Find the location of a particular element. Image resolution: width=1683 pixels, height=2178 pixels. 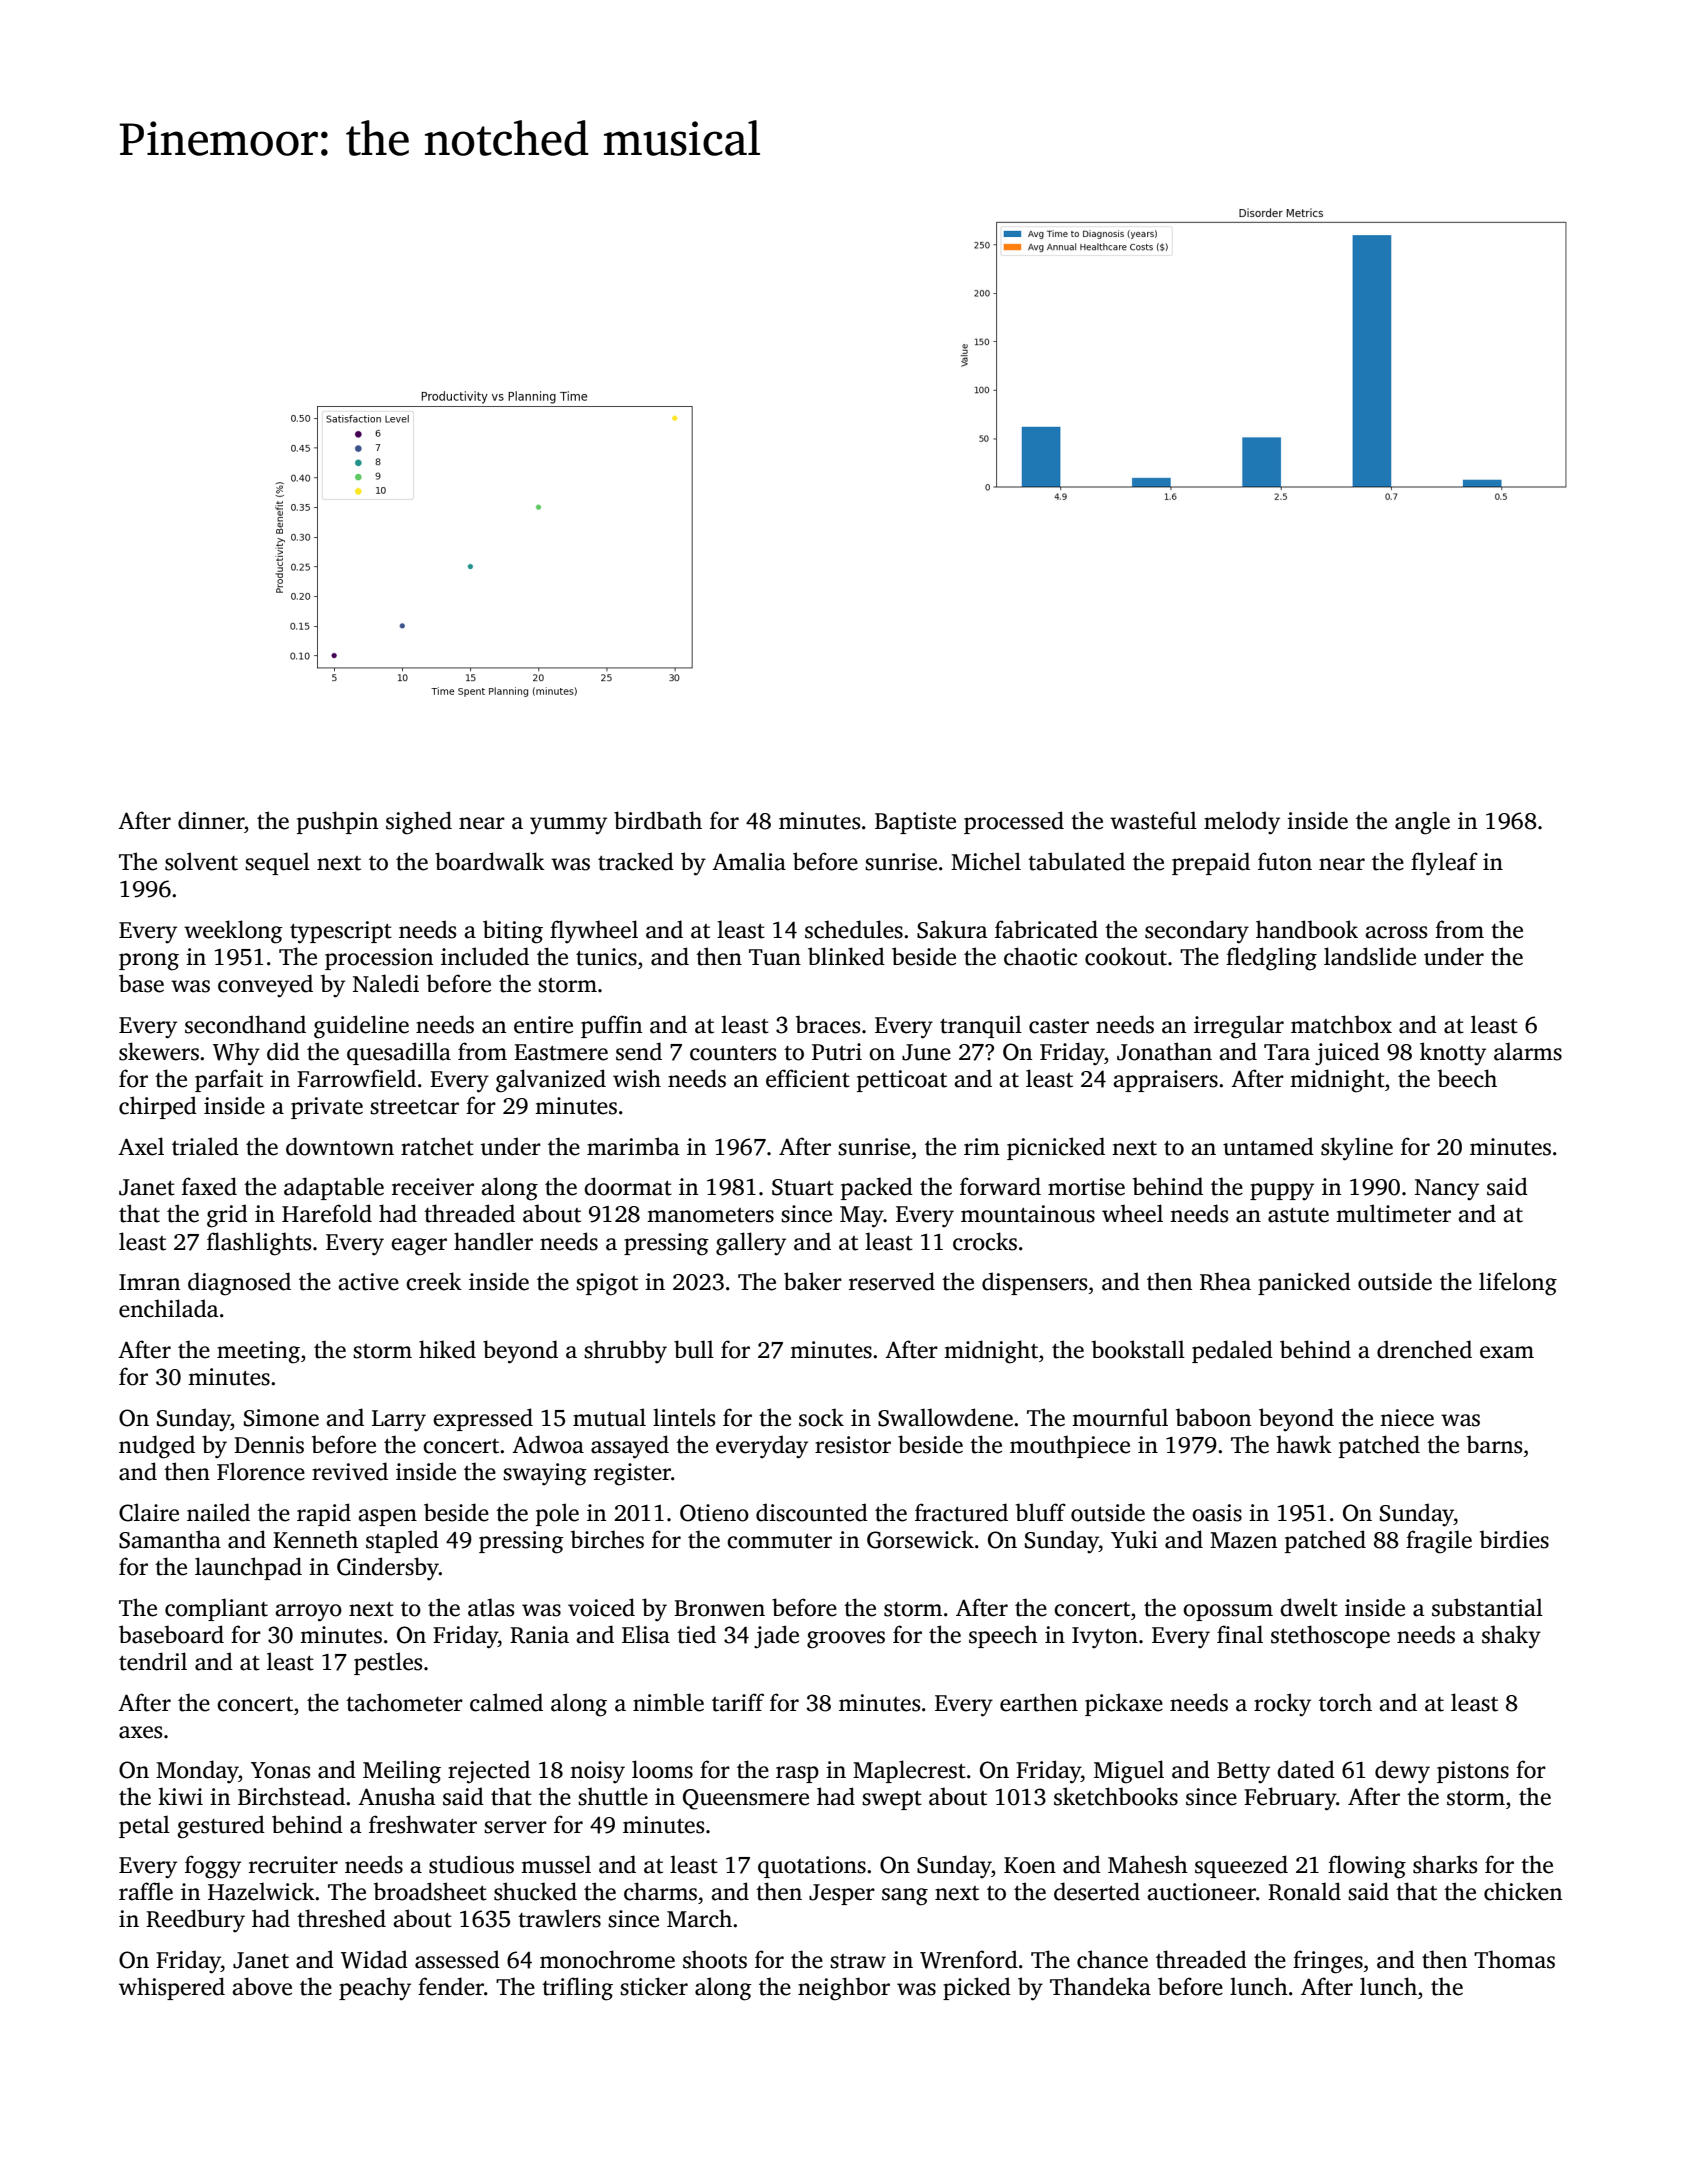

dinner is located at coordinates (211, 820).
